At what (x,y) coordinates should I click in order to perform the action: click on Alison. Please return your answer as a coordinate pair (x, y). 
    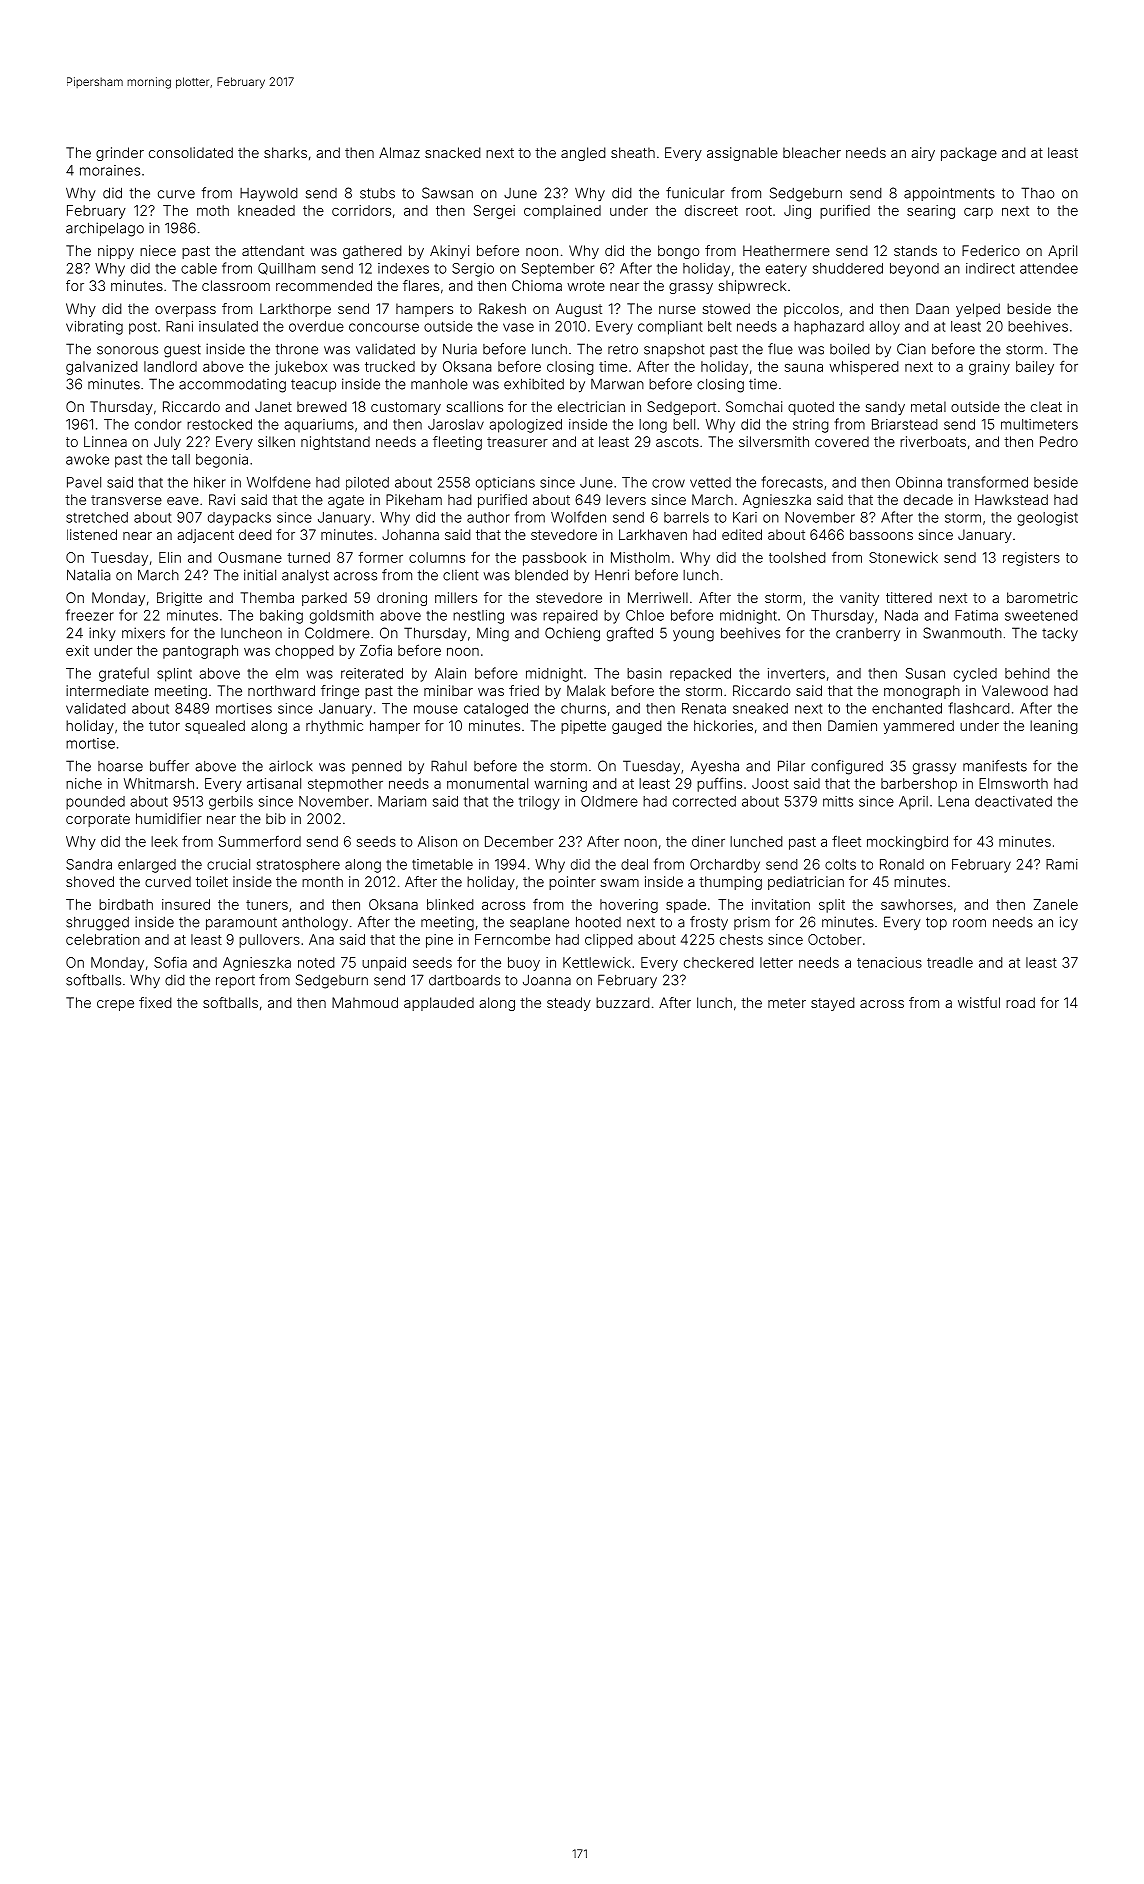
    Looking at the image, I should click on (437, 841).
